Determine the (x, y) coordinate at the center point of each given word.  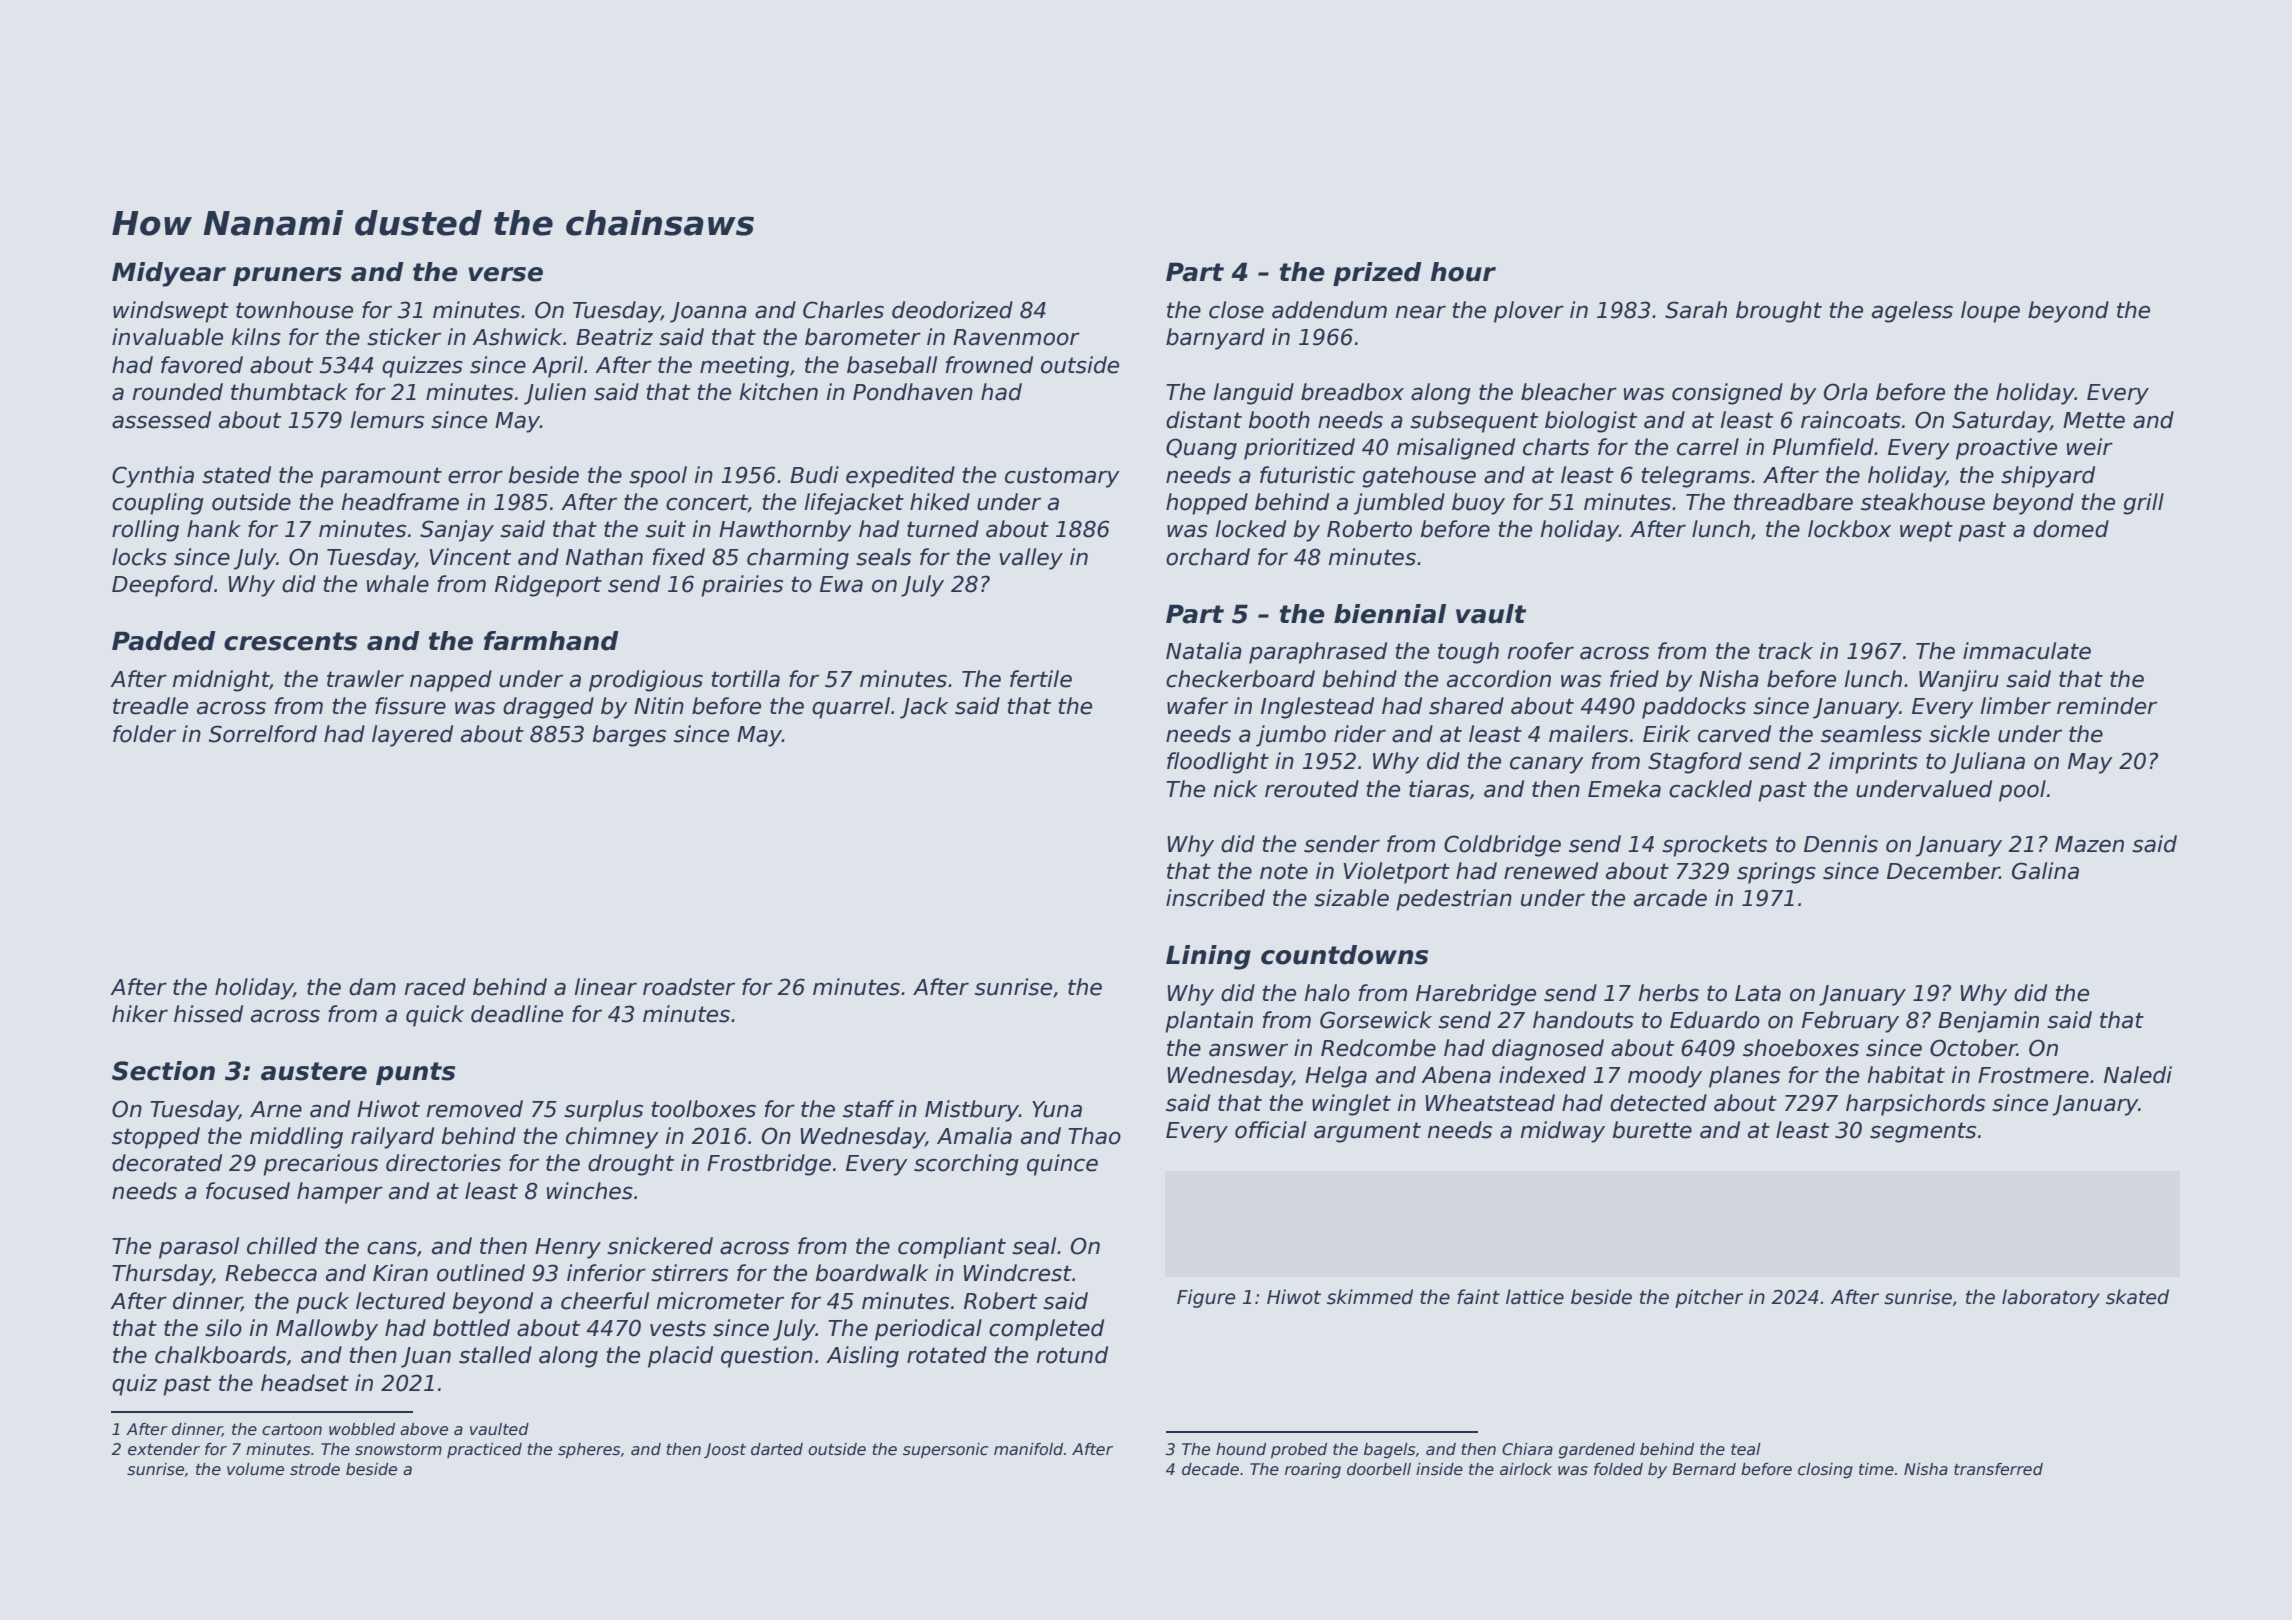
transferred (1998, 1469)
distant (1204, 420)
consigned (1727, 394)
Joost (725, 1450)
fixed (679, 557)
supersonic (945, 1450)
